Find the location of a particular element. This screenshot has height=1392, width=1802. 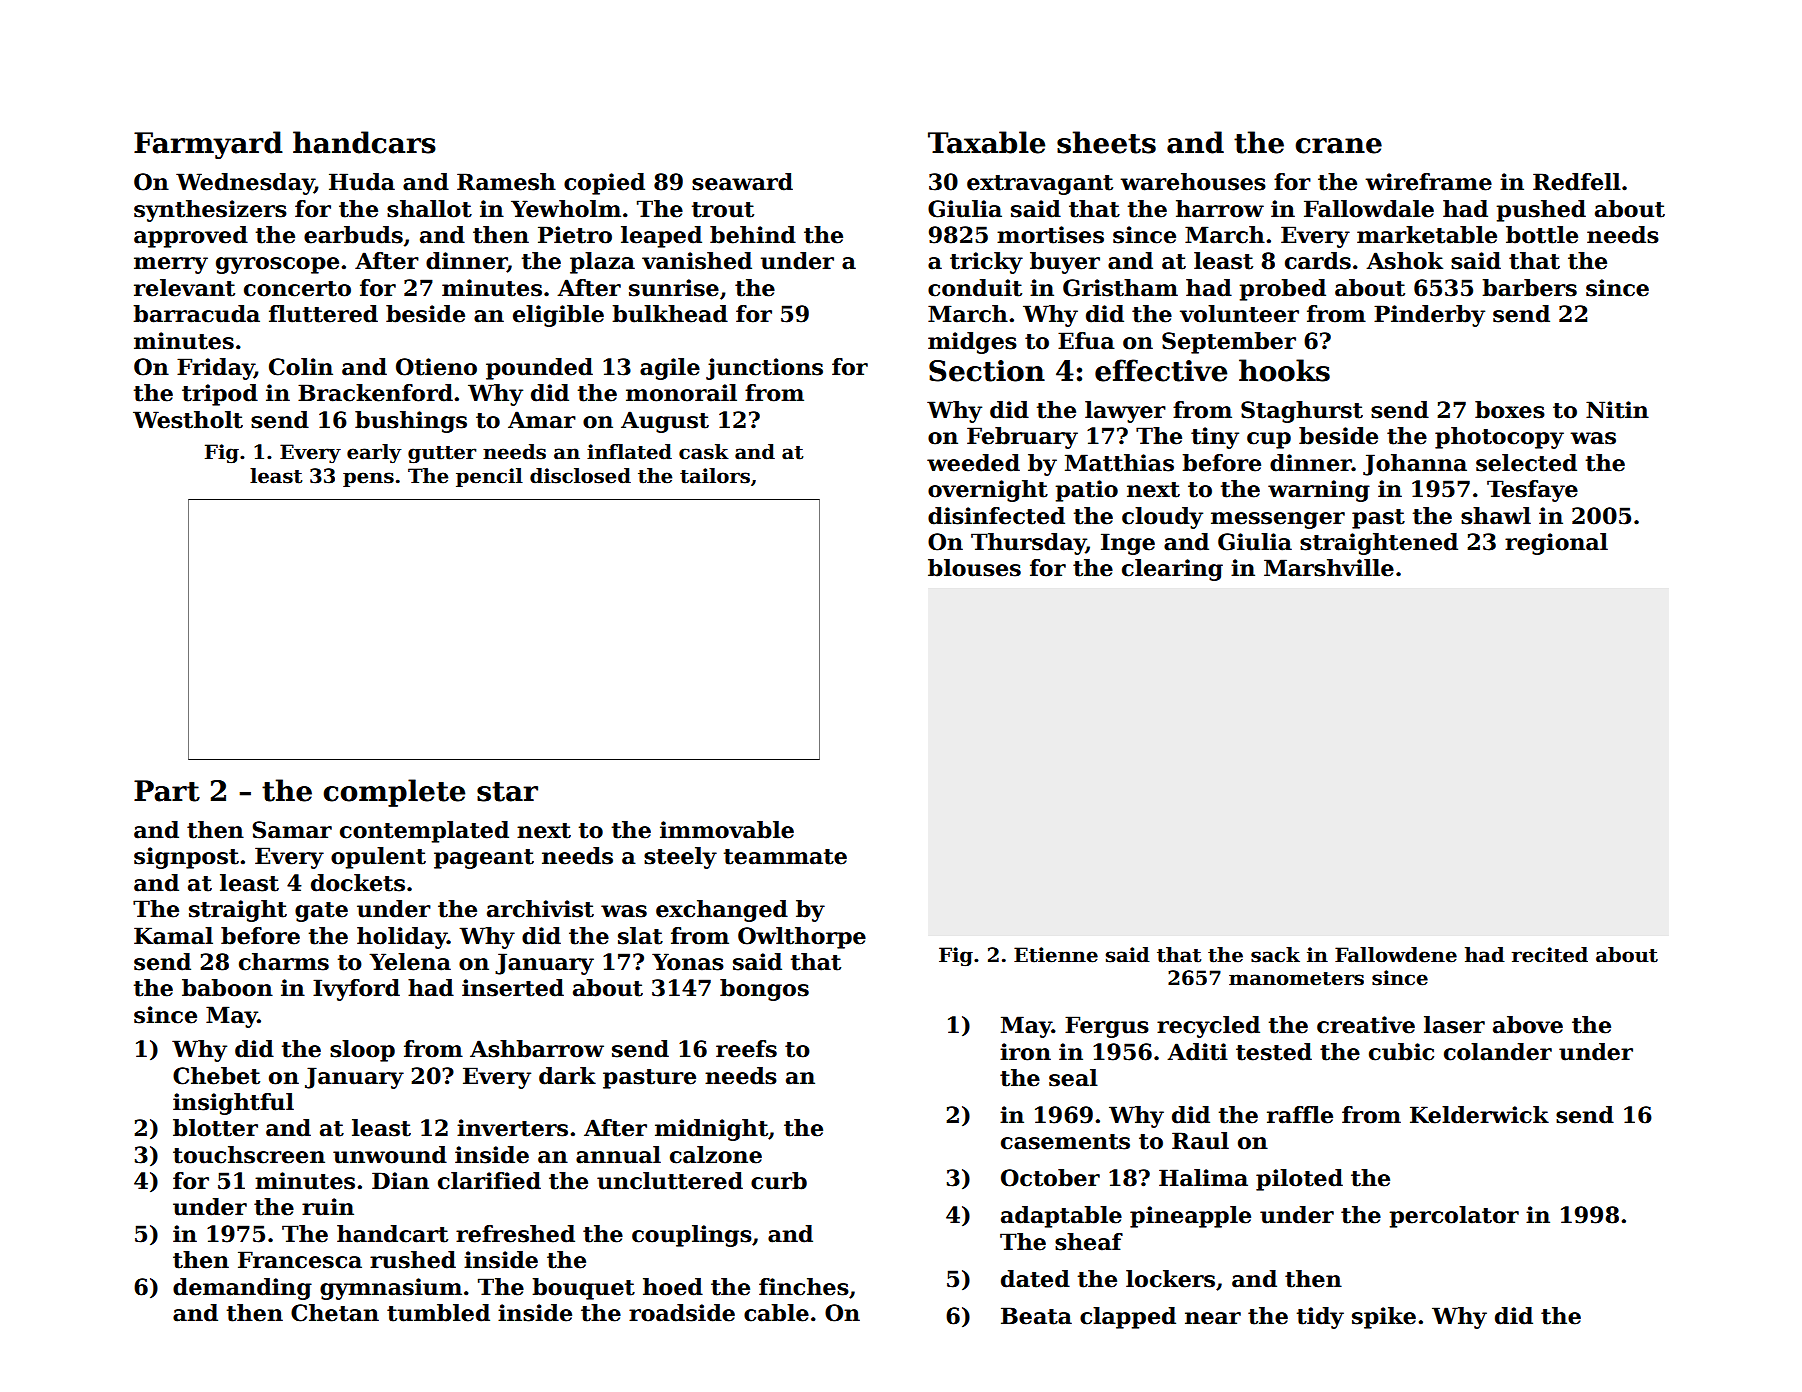

vanished is located at coordinates (697, 261).
